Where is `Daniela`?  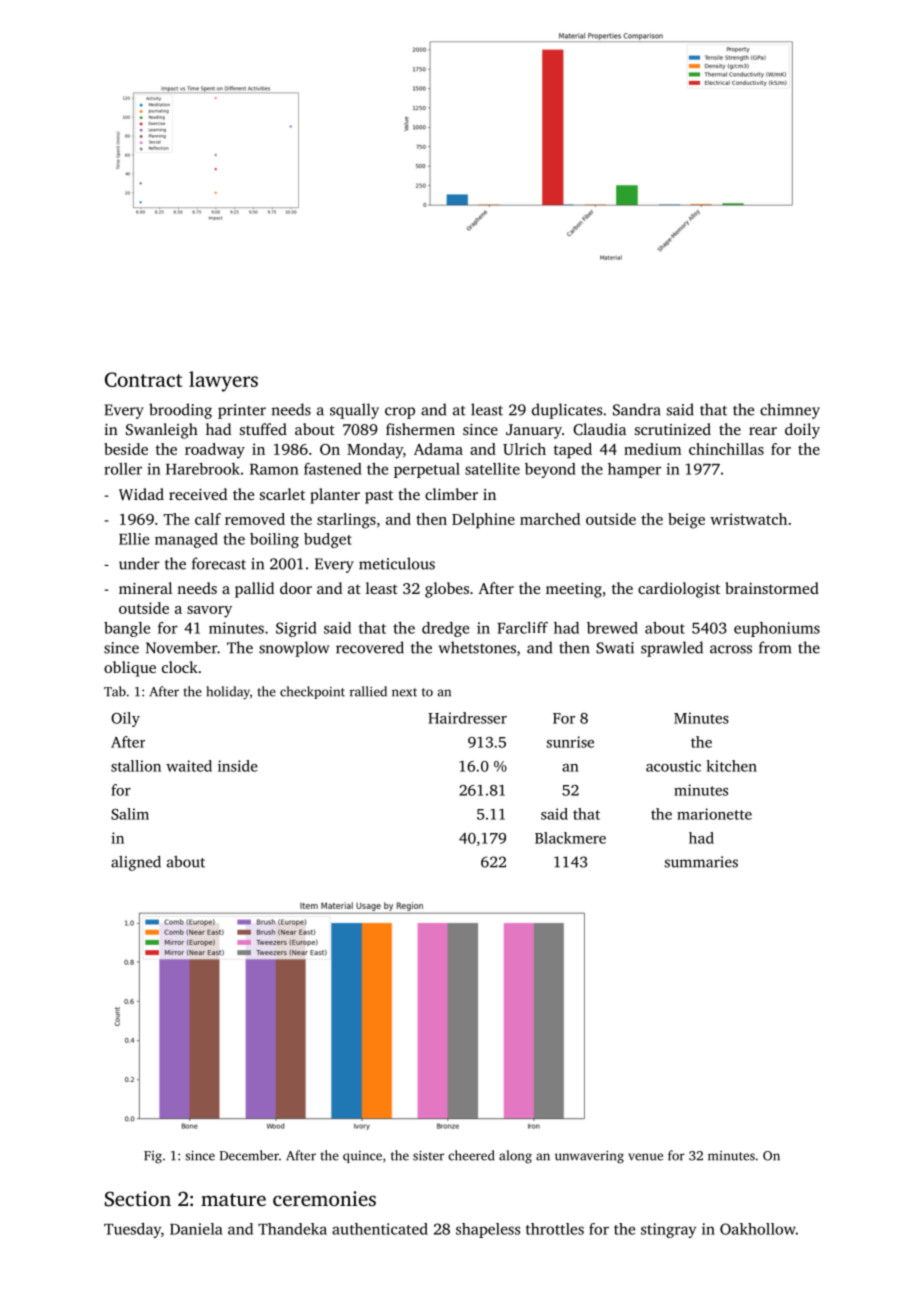
Daniela is located at coordinates (196, 1229).
